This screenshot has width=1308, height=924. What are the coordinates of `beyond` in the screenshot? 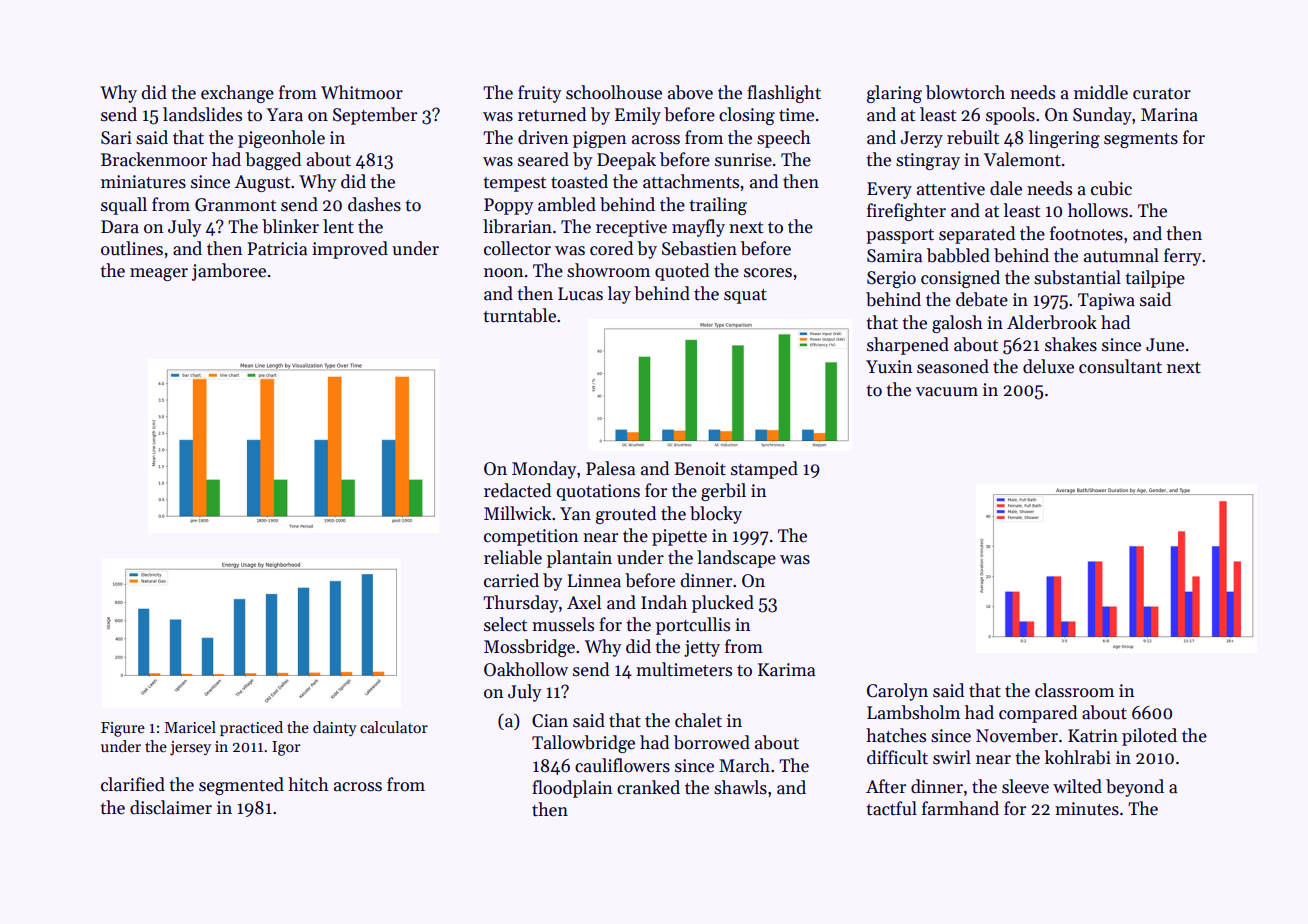 It's located at (1135, 788).
